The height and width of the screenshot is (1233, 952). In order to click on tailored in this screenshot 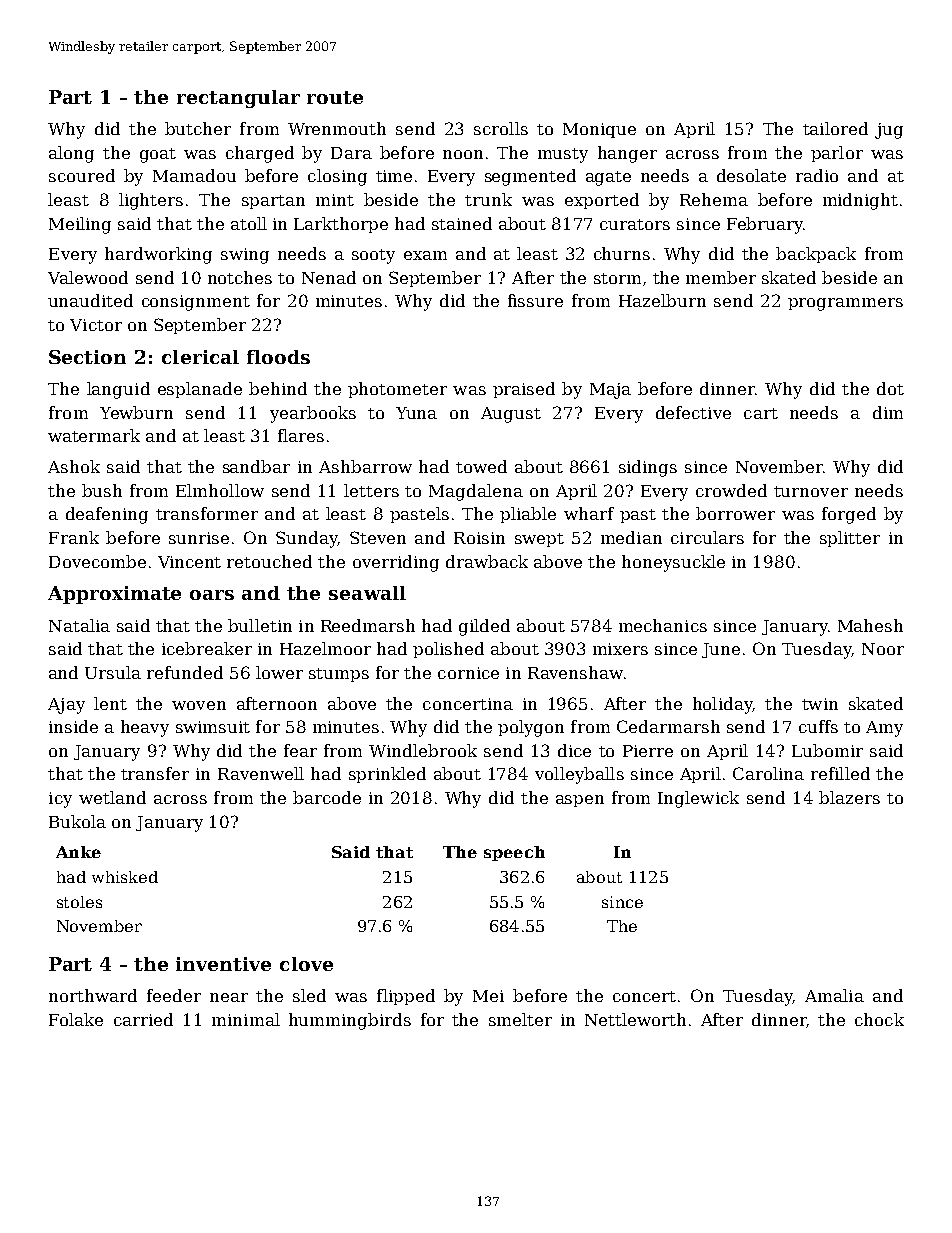, I will do `click(835, 128)`.
